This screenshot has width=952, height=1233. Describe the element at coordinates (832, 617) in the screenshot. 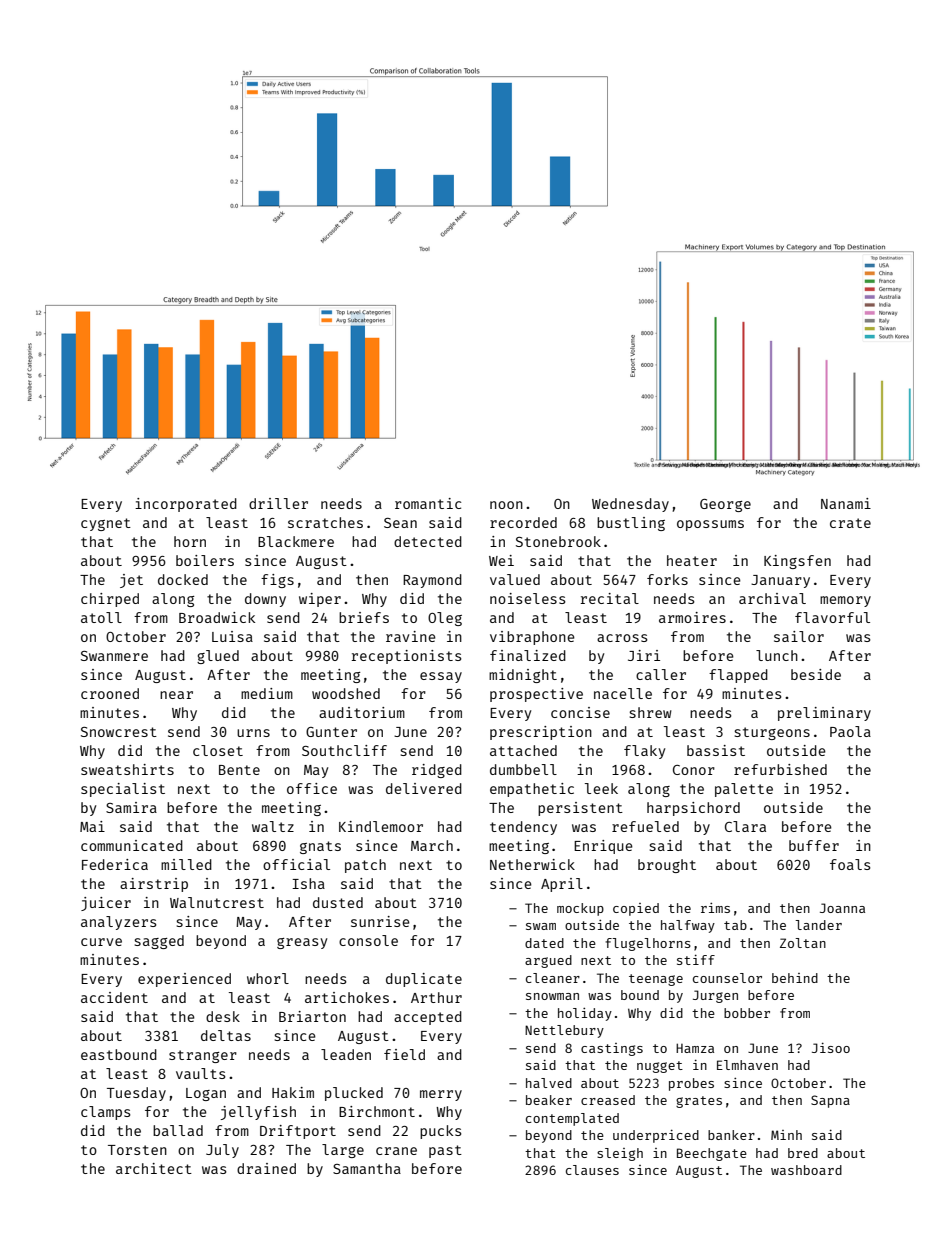

I see `flavorful` at that location.
